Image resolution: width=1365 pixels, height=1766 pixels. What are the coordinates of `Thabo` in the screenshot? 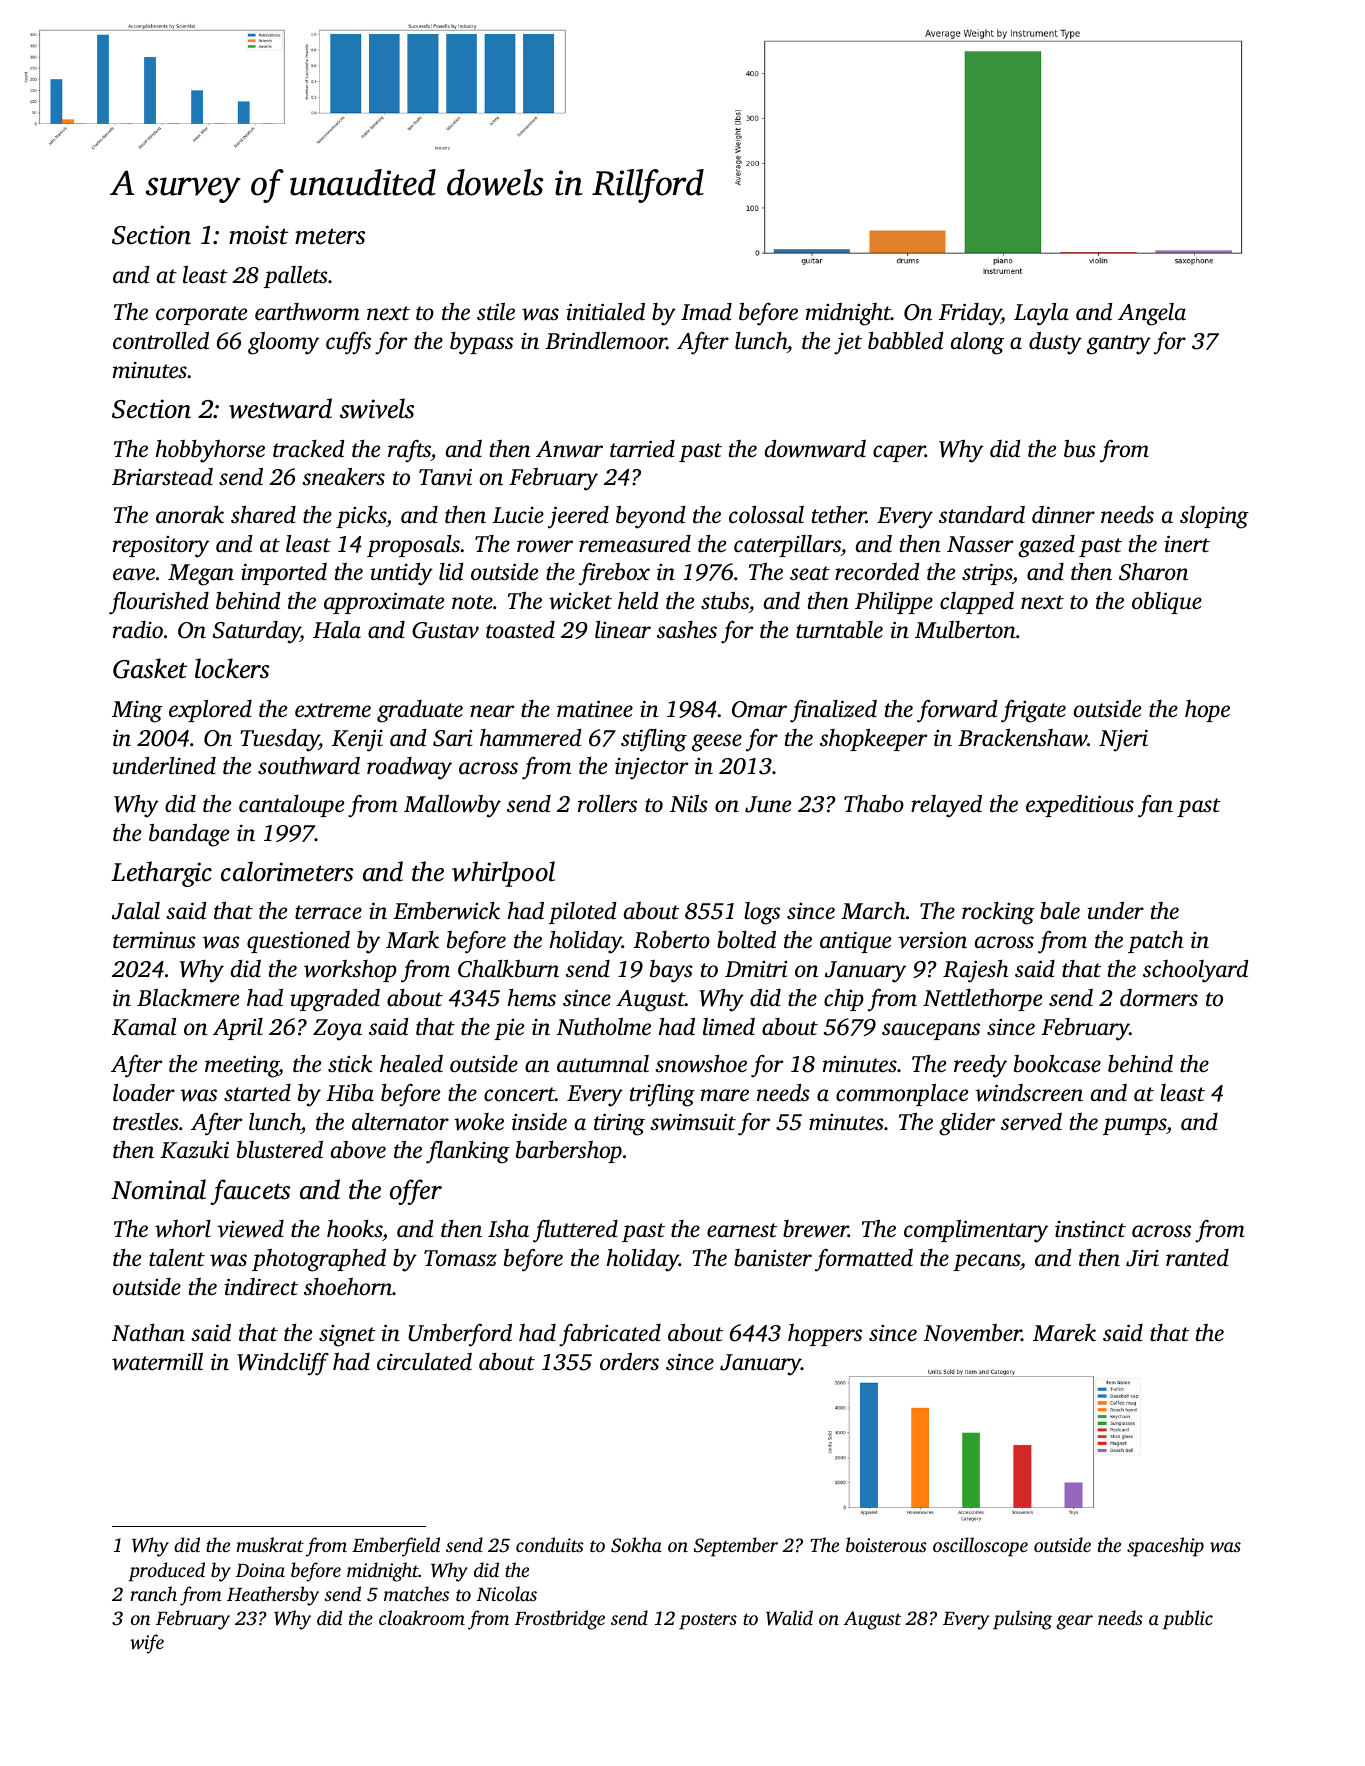 It's located at (874, 804).
